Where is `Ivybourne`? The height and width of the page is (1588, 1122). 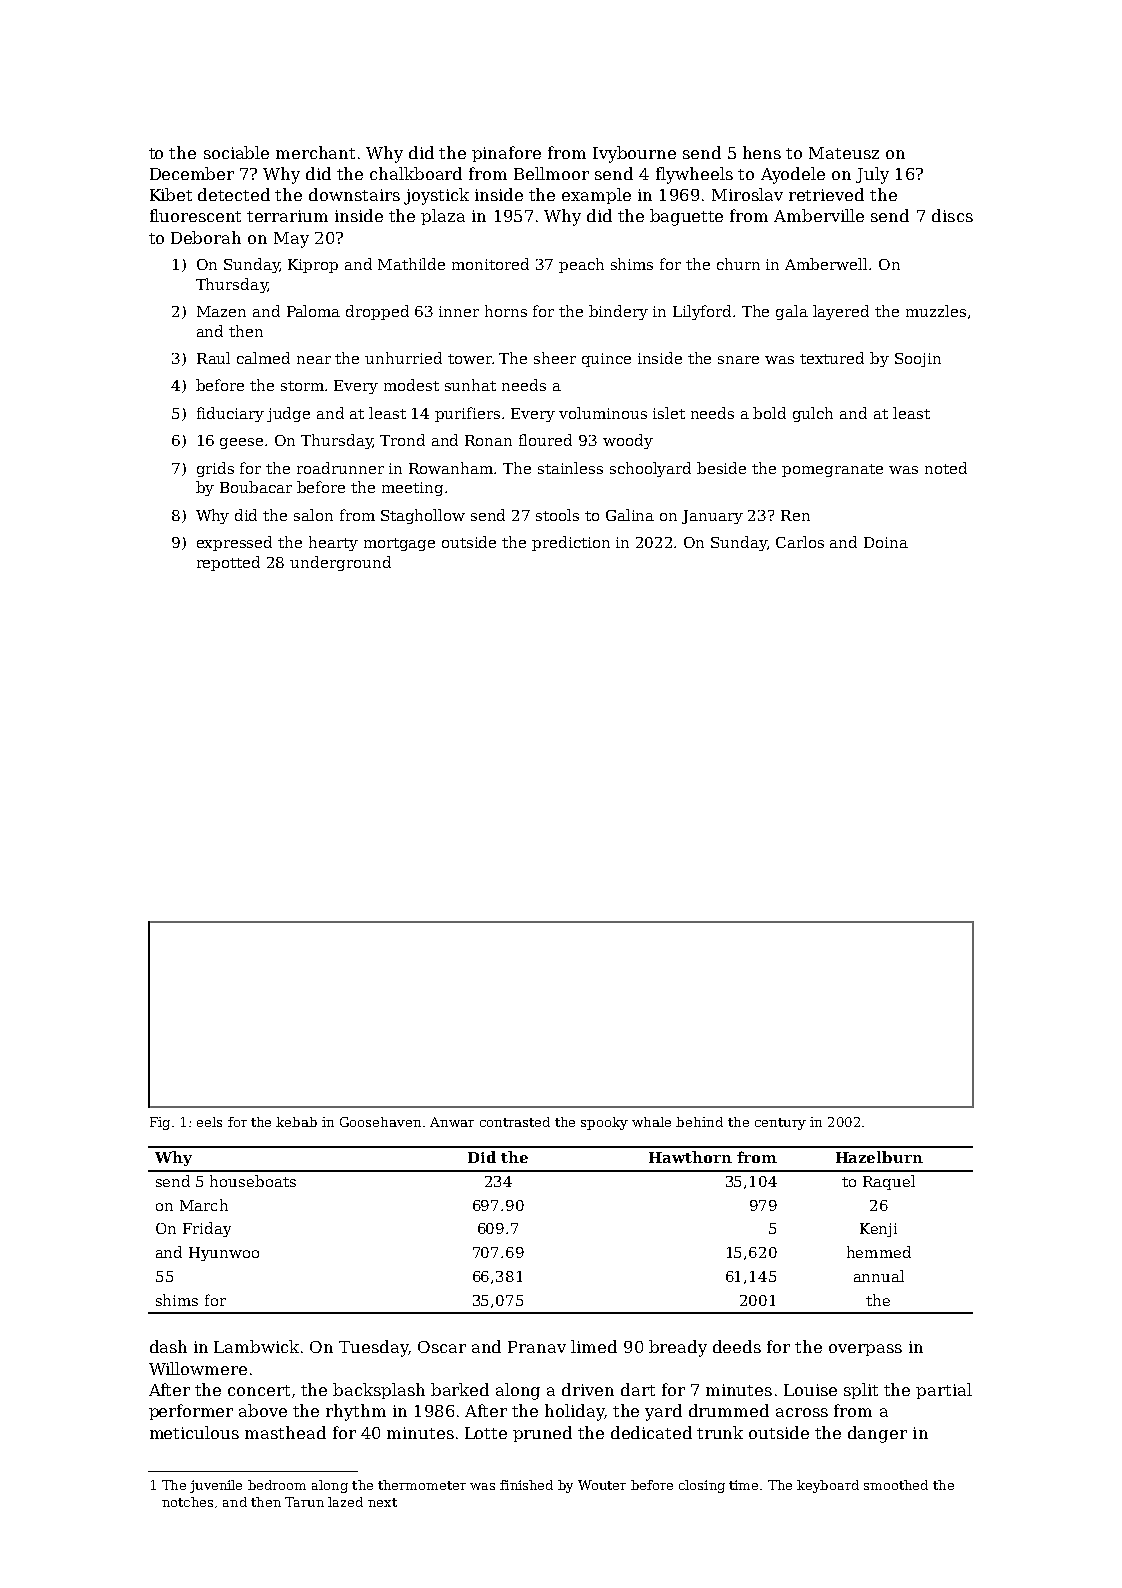
Ivybourne is located at coordinates (634, 154).
